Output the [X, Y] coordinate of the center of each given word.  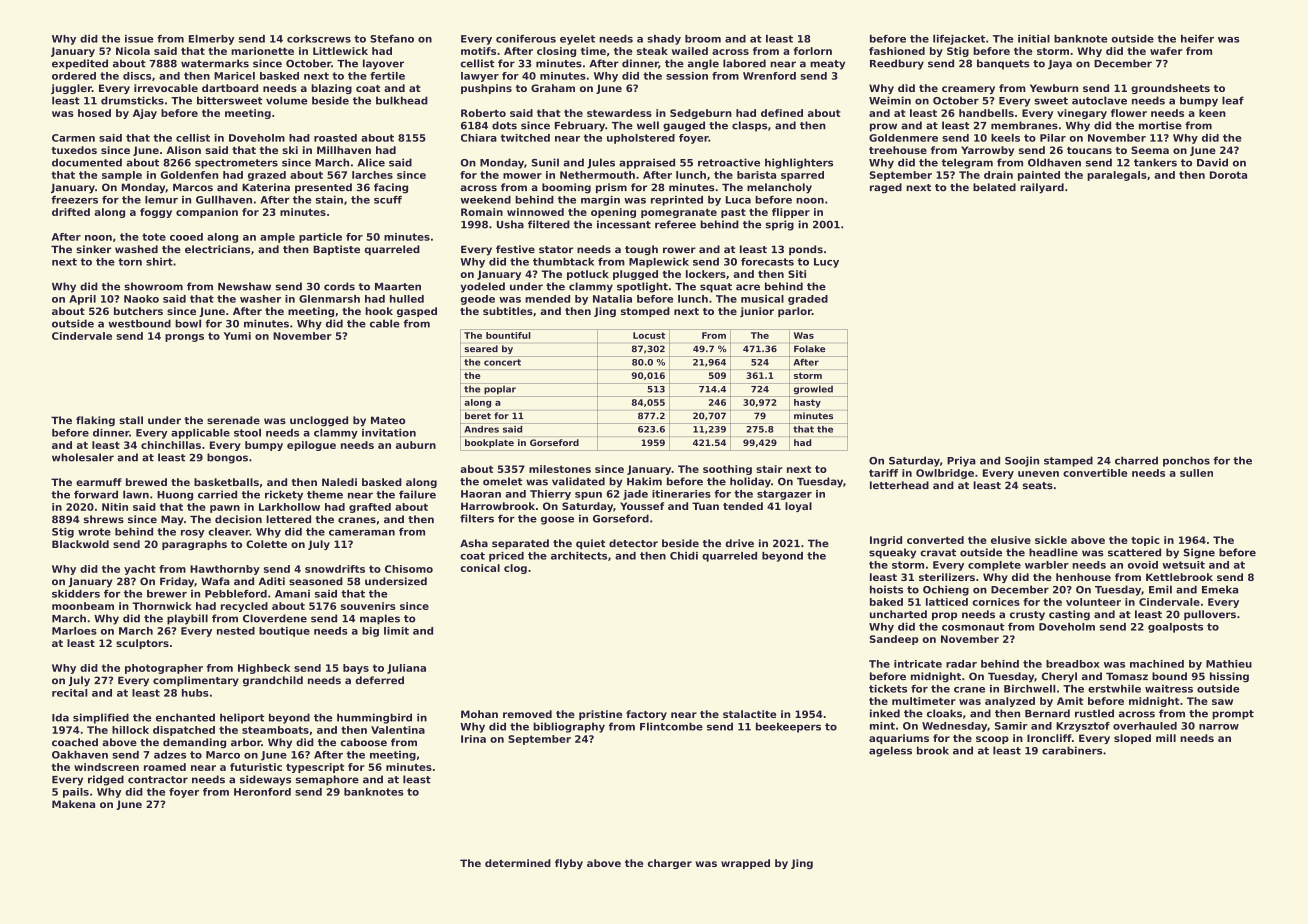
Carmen [73, 138]
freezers [74, 200]
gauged [684, 126]
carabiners [1072, 750]
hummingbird [374, 718]
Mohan [479, 714]
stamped [1068, 461]
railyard [1042, 188]
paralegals [1117, 176]
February [580, 126]
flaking [95, 421]
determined [518, 863]
